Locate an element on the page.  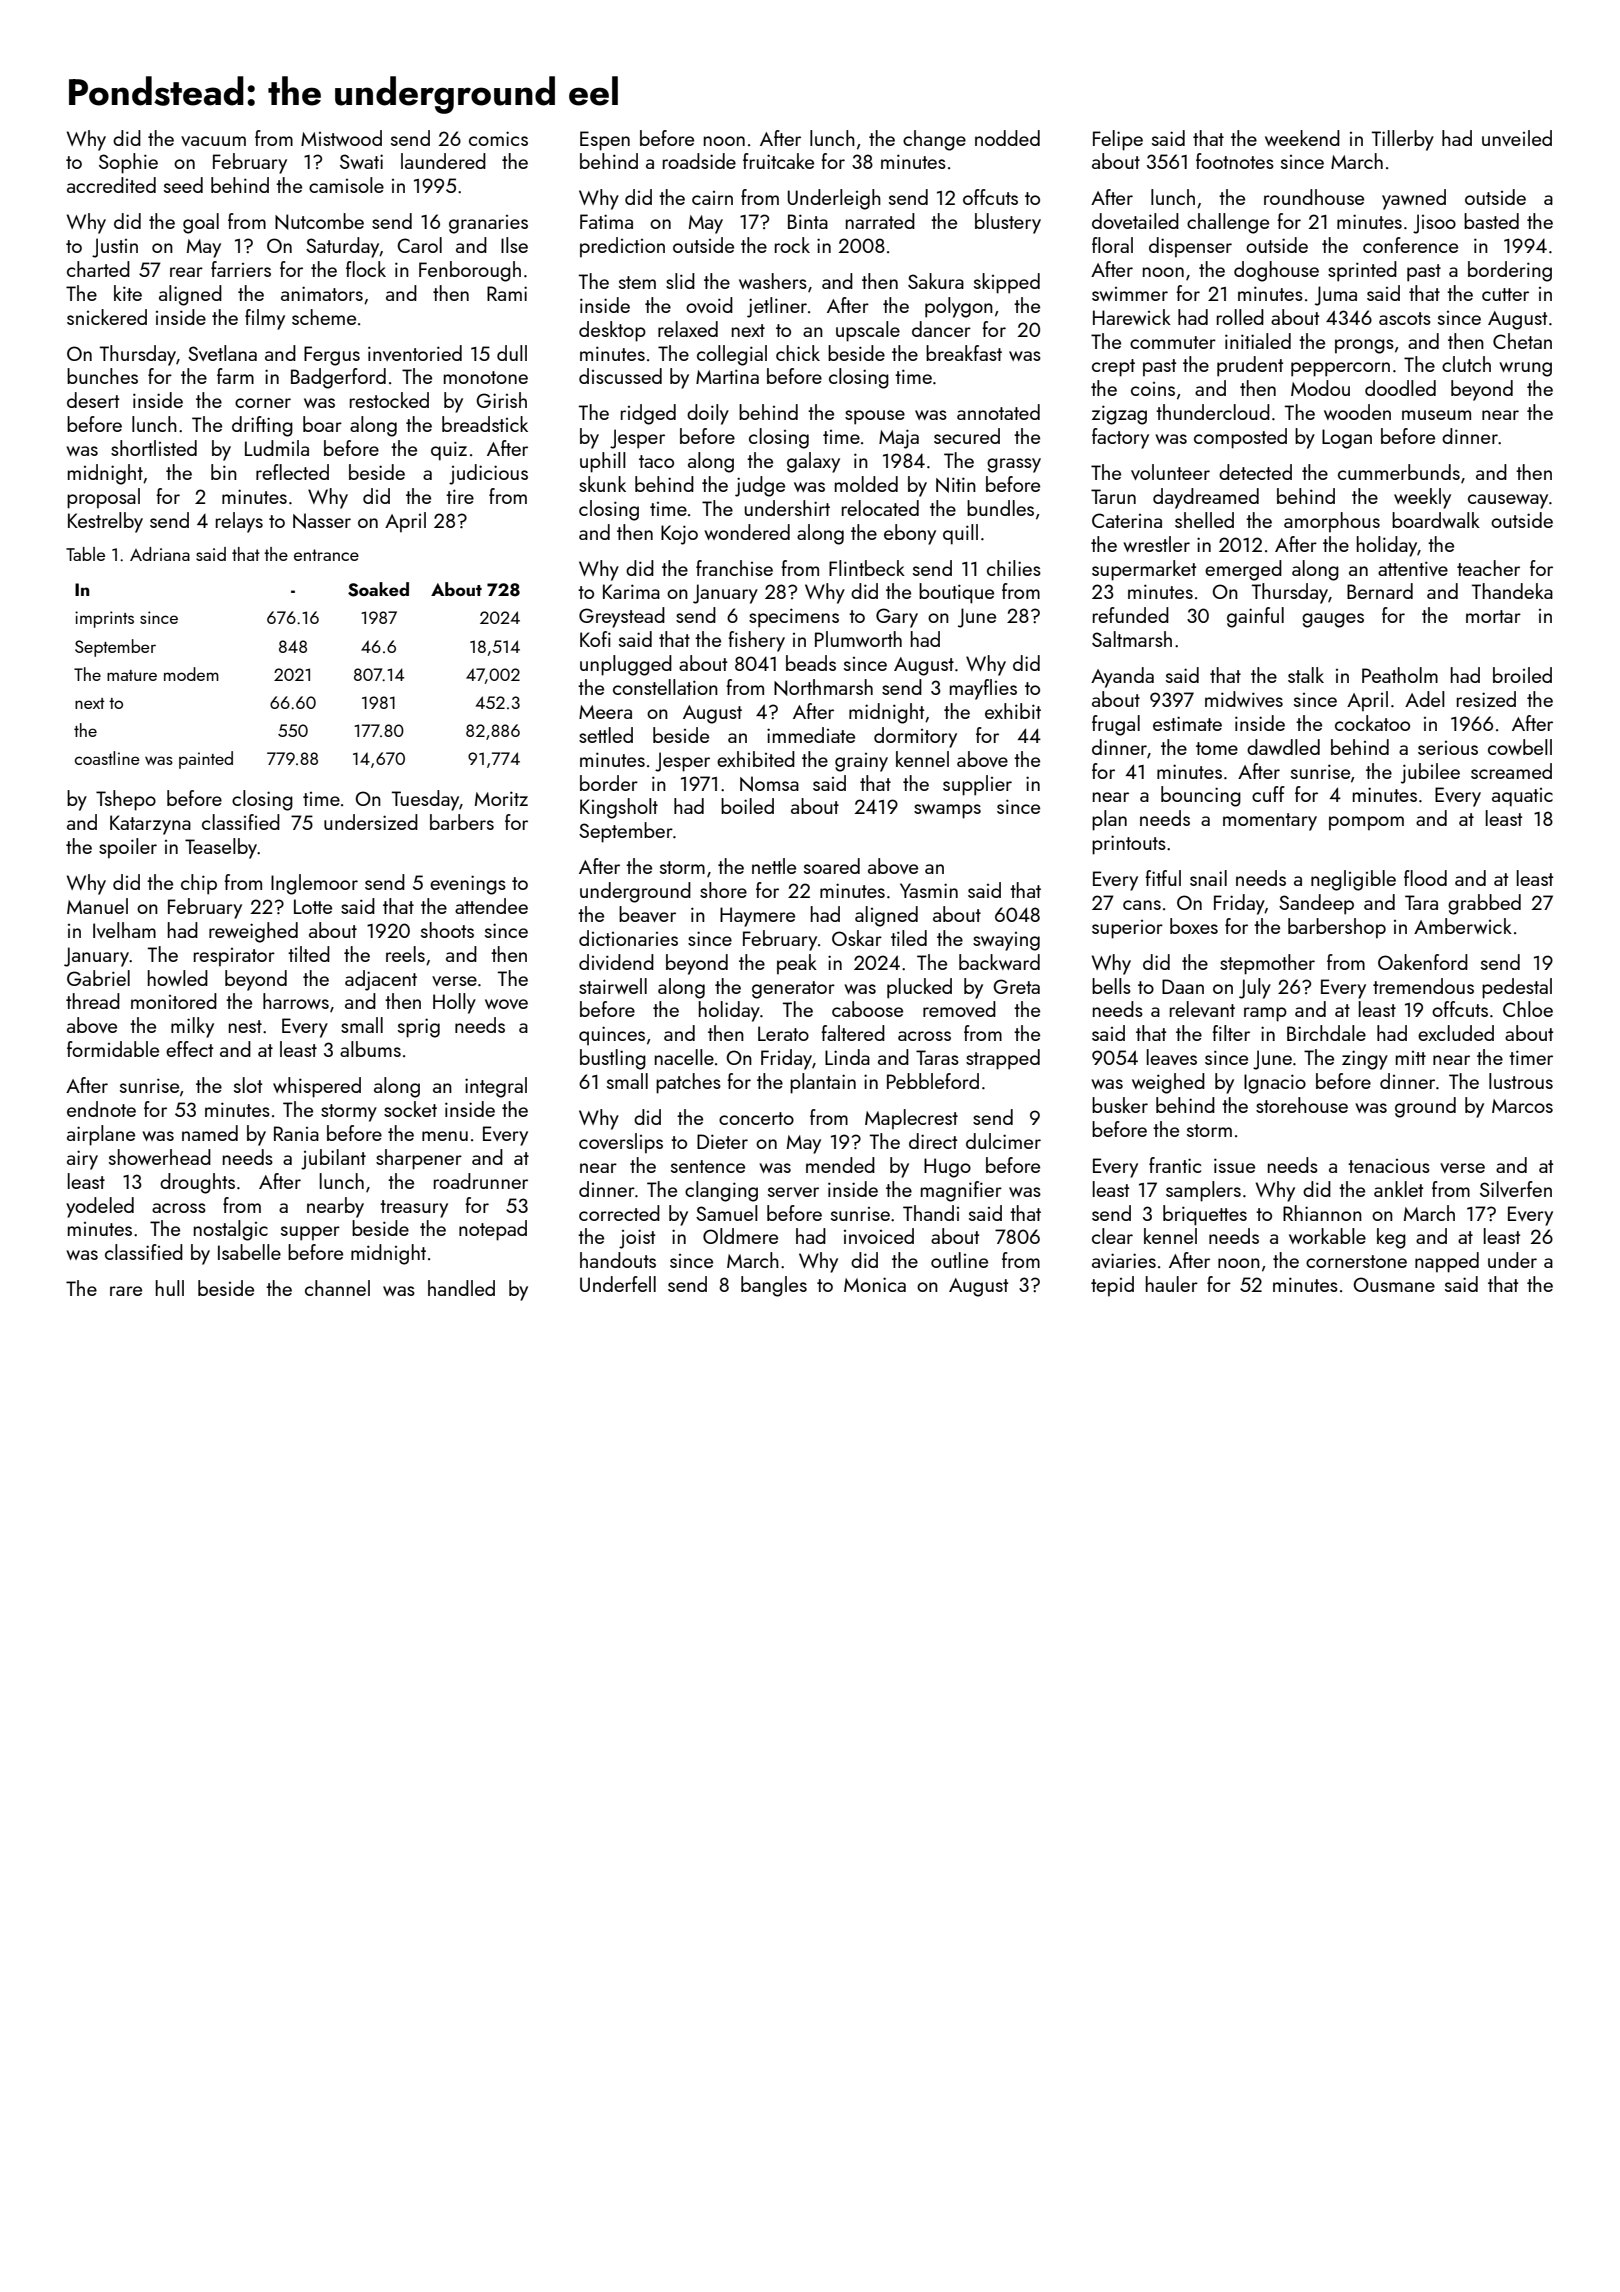
Sophie is located at coordinates (128, 163).
